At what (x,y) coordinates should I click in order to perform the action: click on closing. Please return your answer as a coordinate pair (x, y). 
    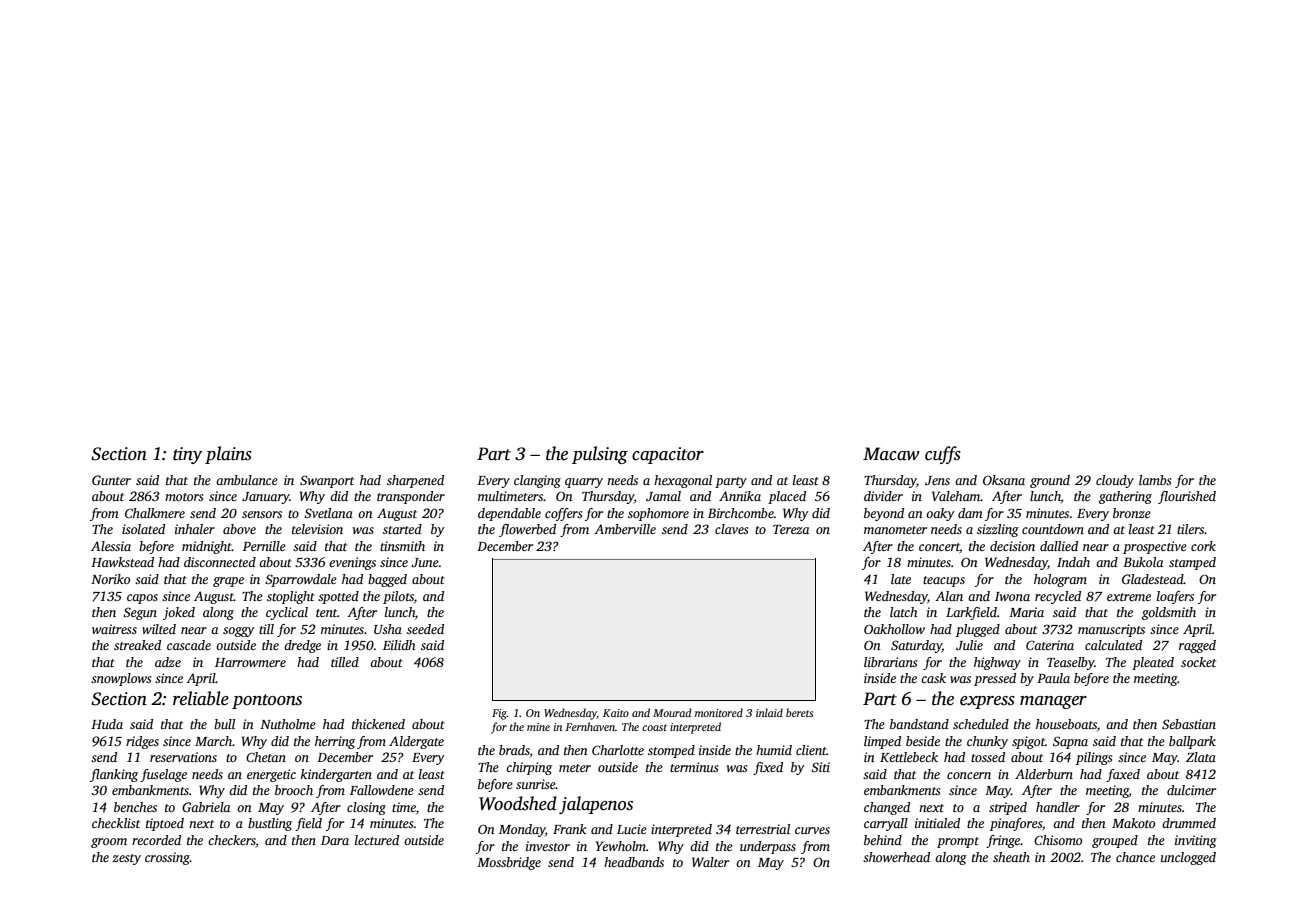
    Looking at the image, I should click on (366, 808).
